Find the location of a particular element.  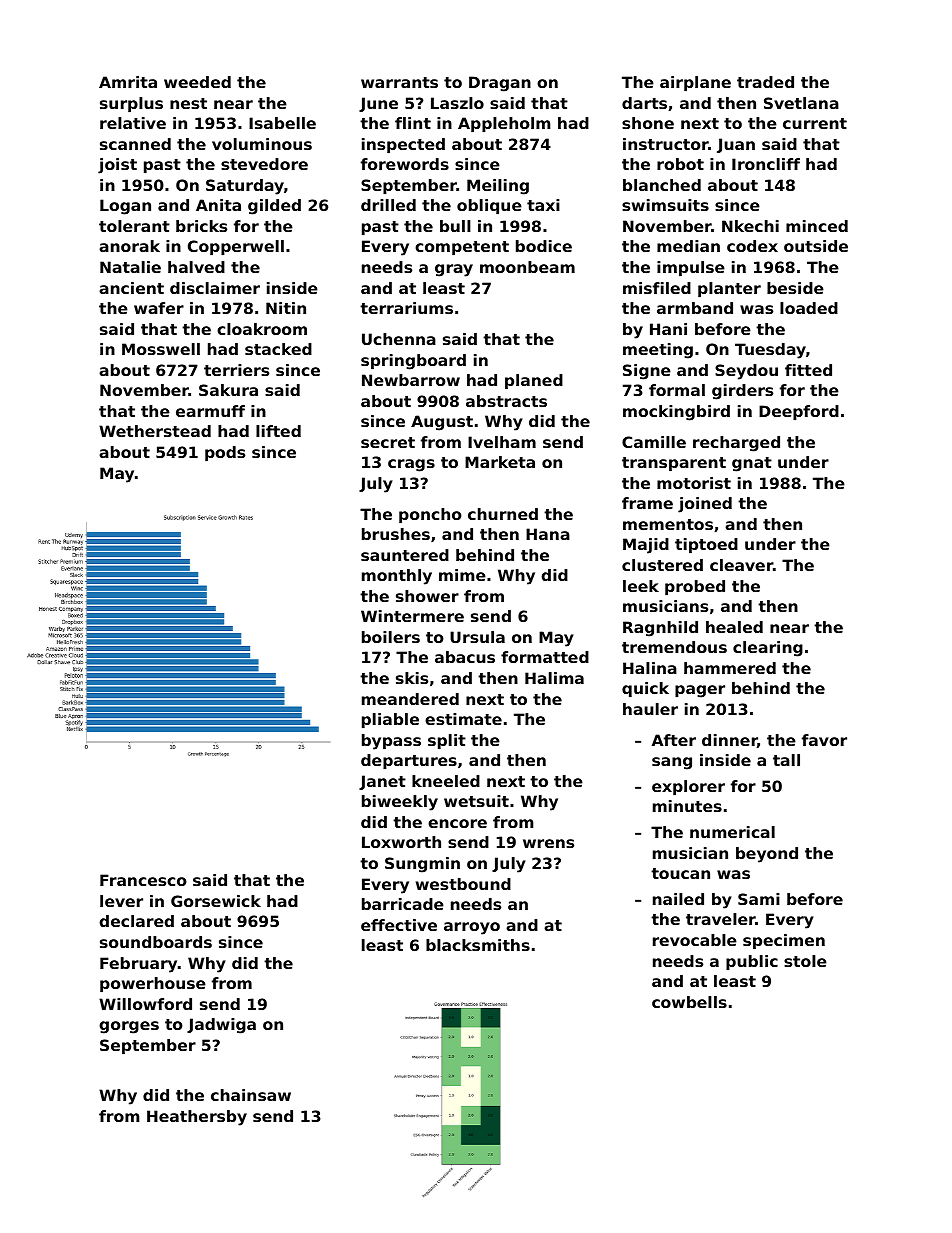

gilded is located at coordinates (274, 207).
